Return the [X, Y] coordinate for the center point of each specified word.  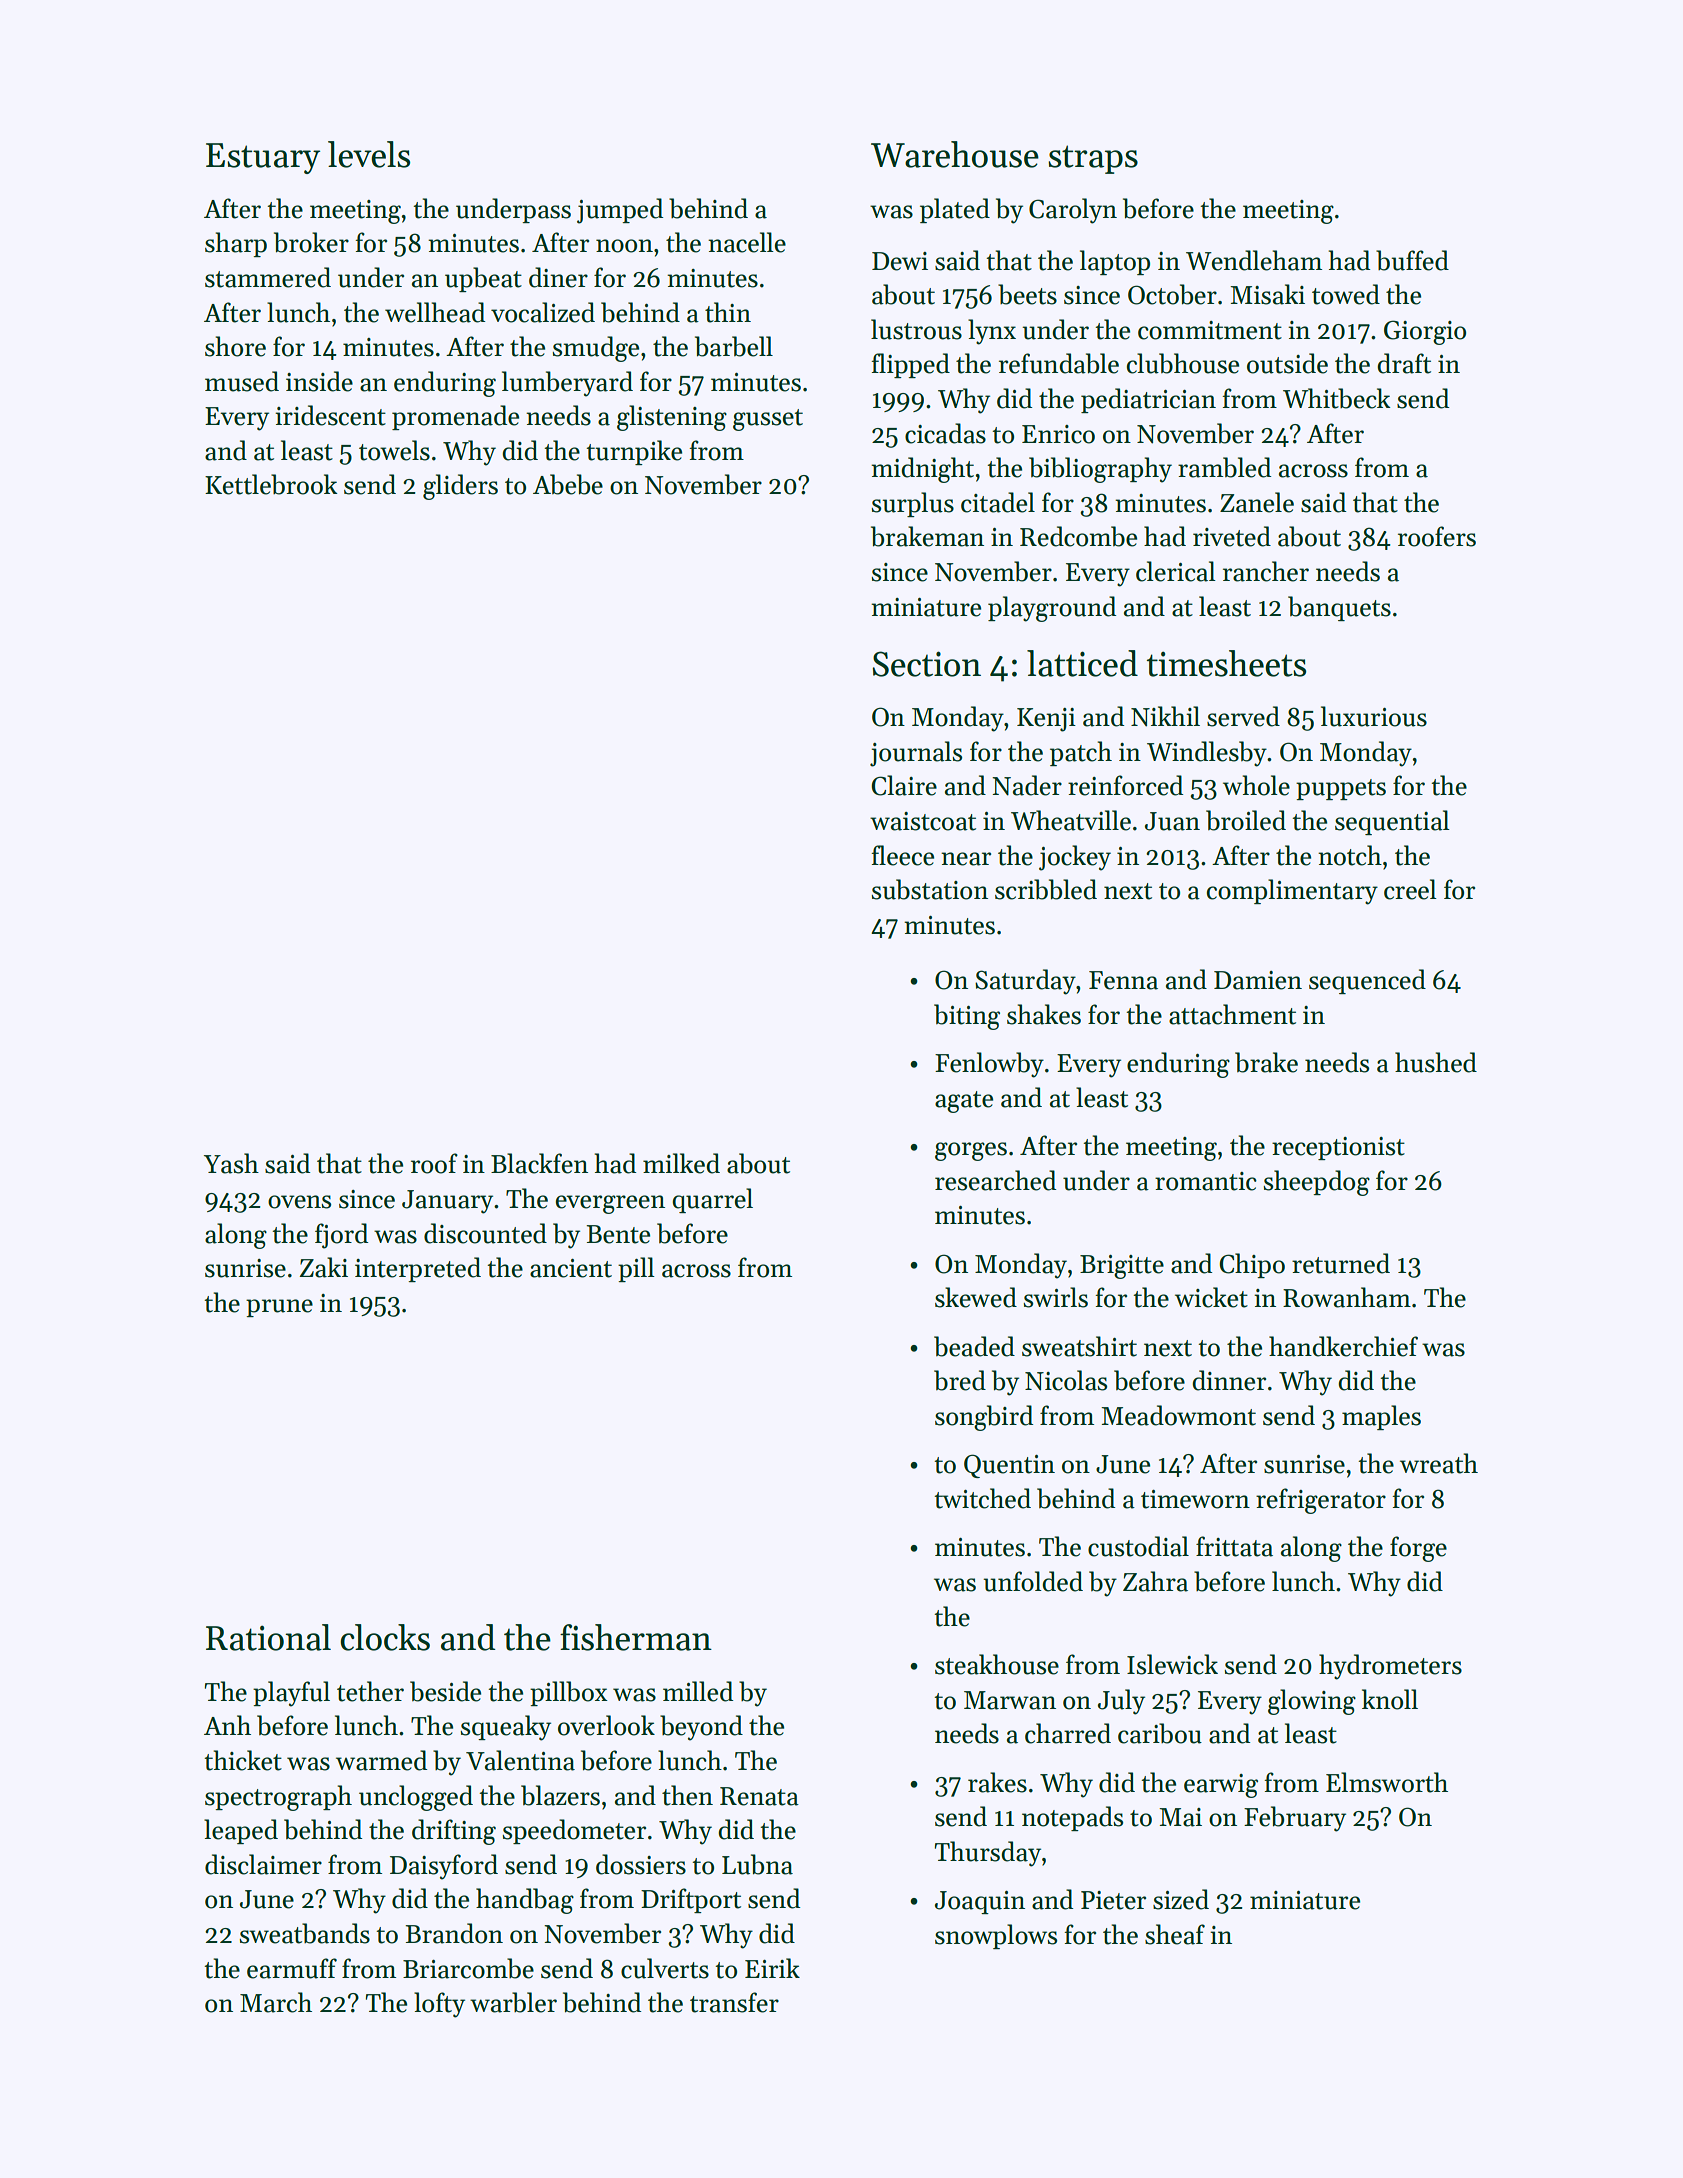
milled [698, 1691]
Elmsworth [1387, 1782]
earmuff [292, 1968]
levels [369, 154]
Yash [231, 1163]
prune [279, 1308]
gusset [768, 420]
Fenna [1123, 980]
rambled [1224, 467]
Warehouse [955, 154]
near [966, 859]
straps [1093, 159]
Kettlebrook [271, 484]
